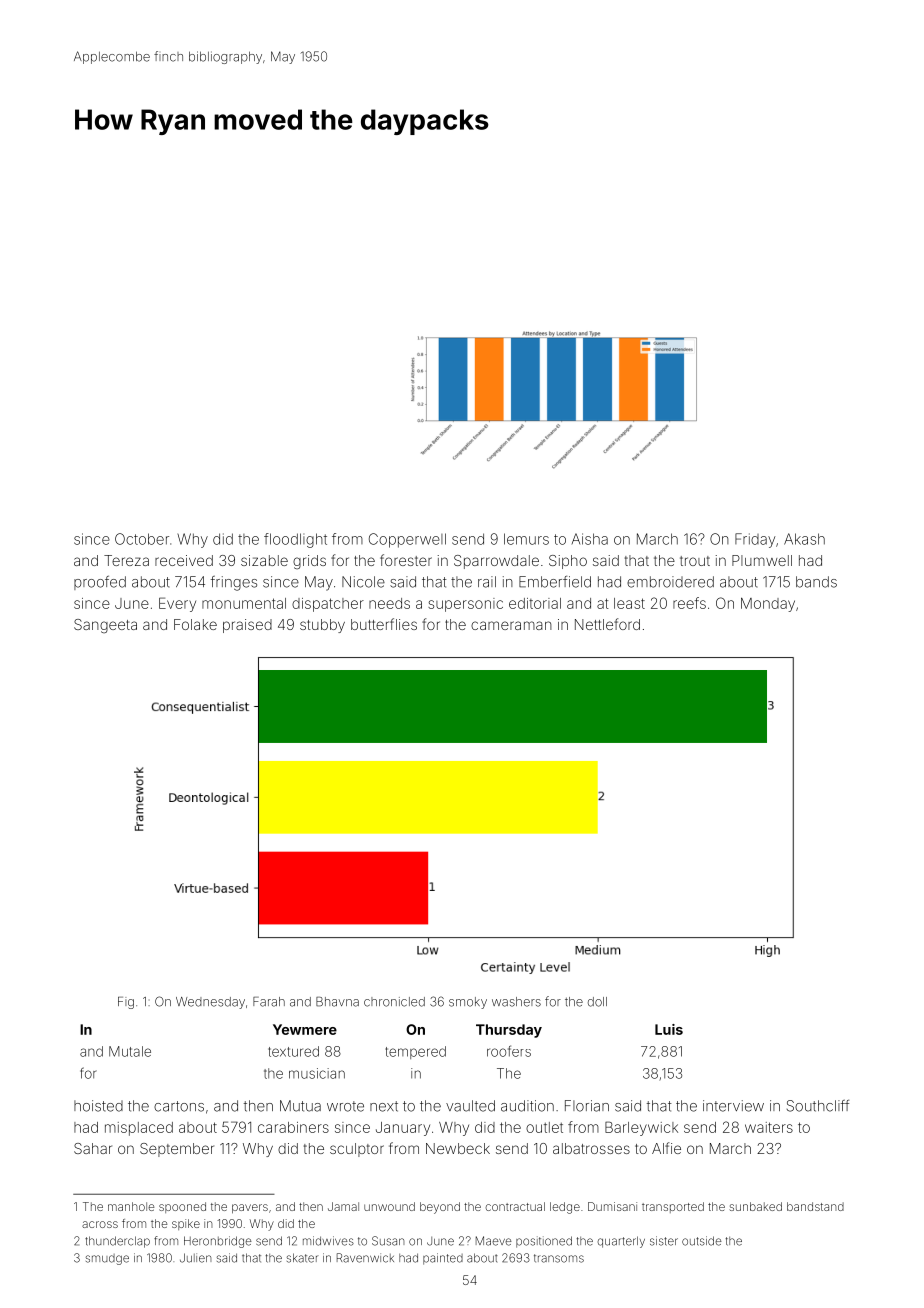 The height and width of the image is (1308, 924). What do you see at coordinates (695, 561) in the image?
I see `trout` at bounding box center [695, 561].
